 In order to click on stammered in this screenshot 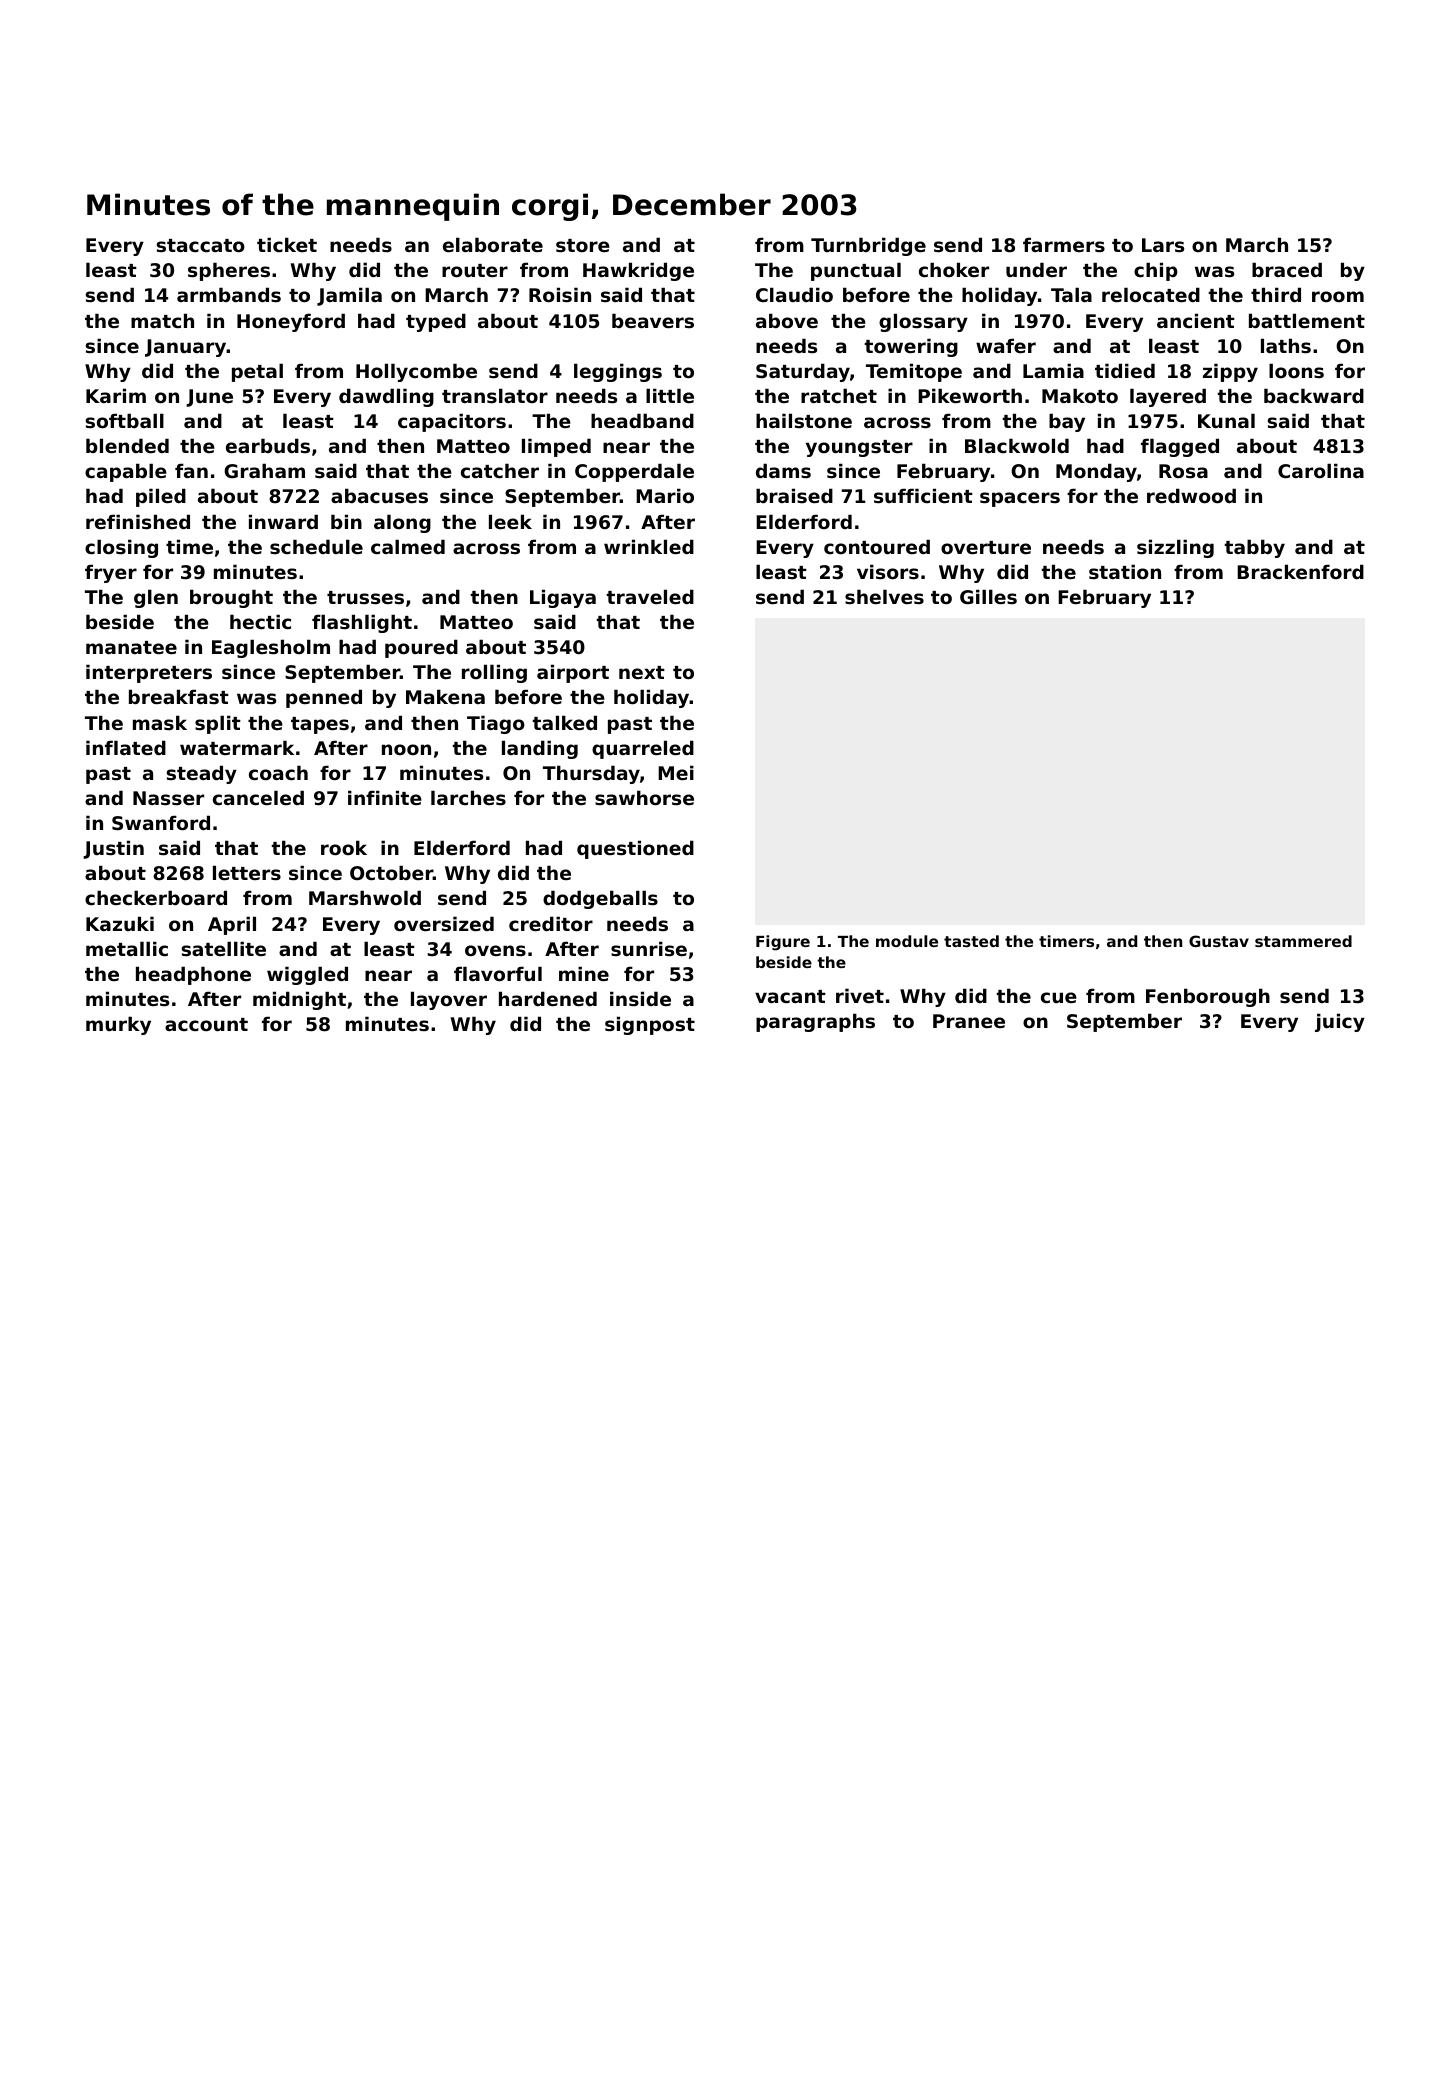, I will do `click(1303, 941)`.
